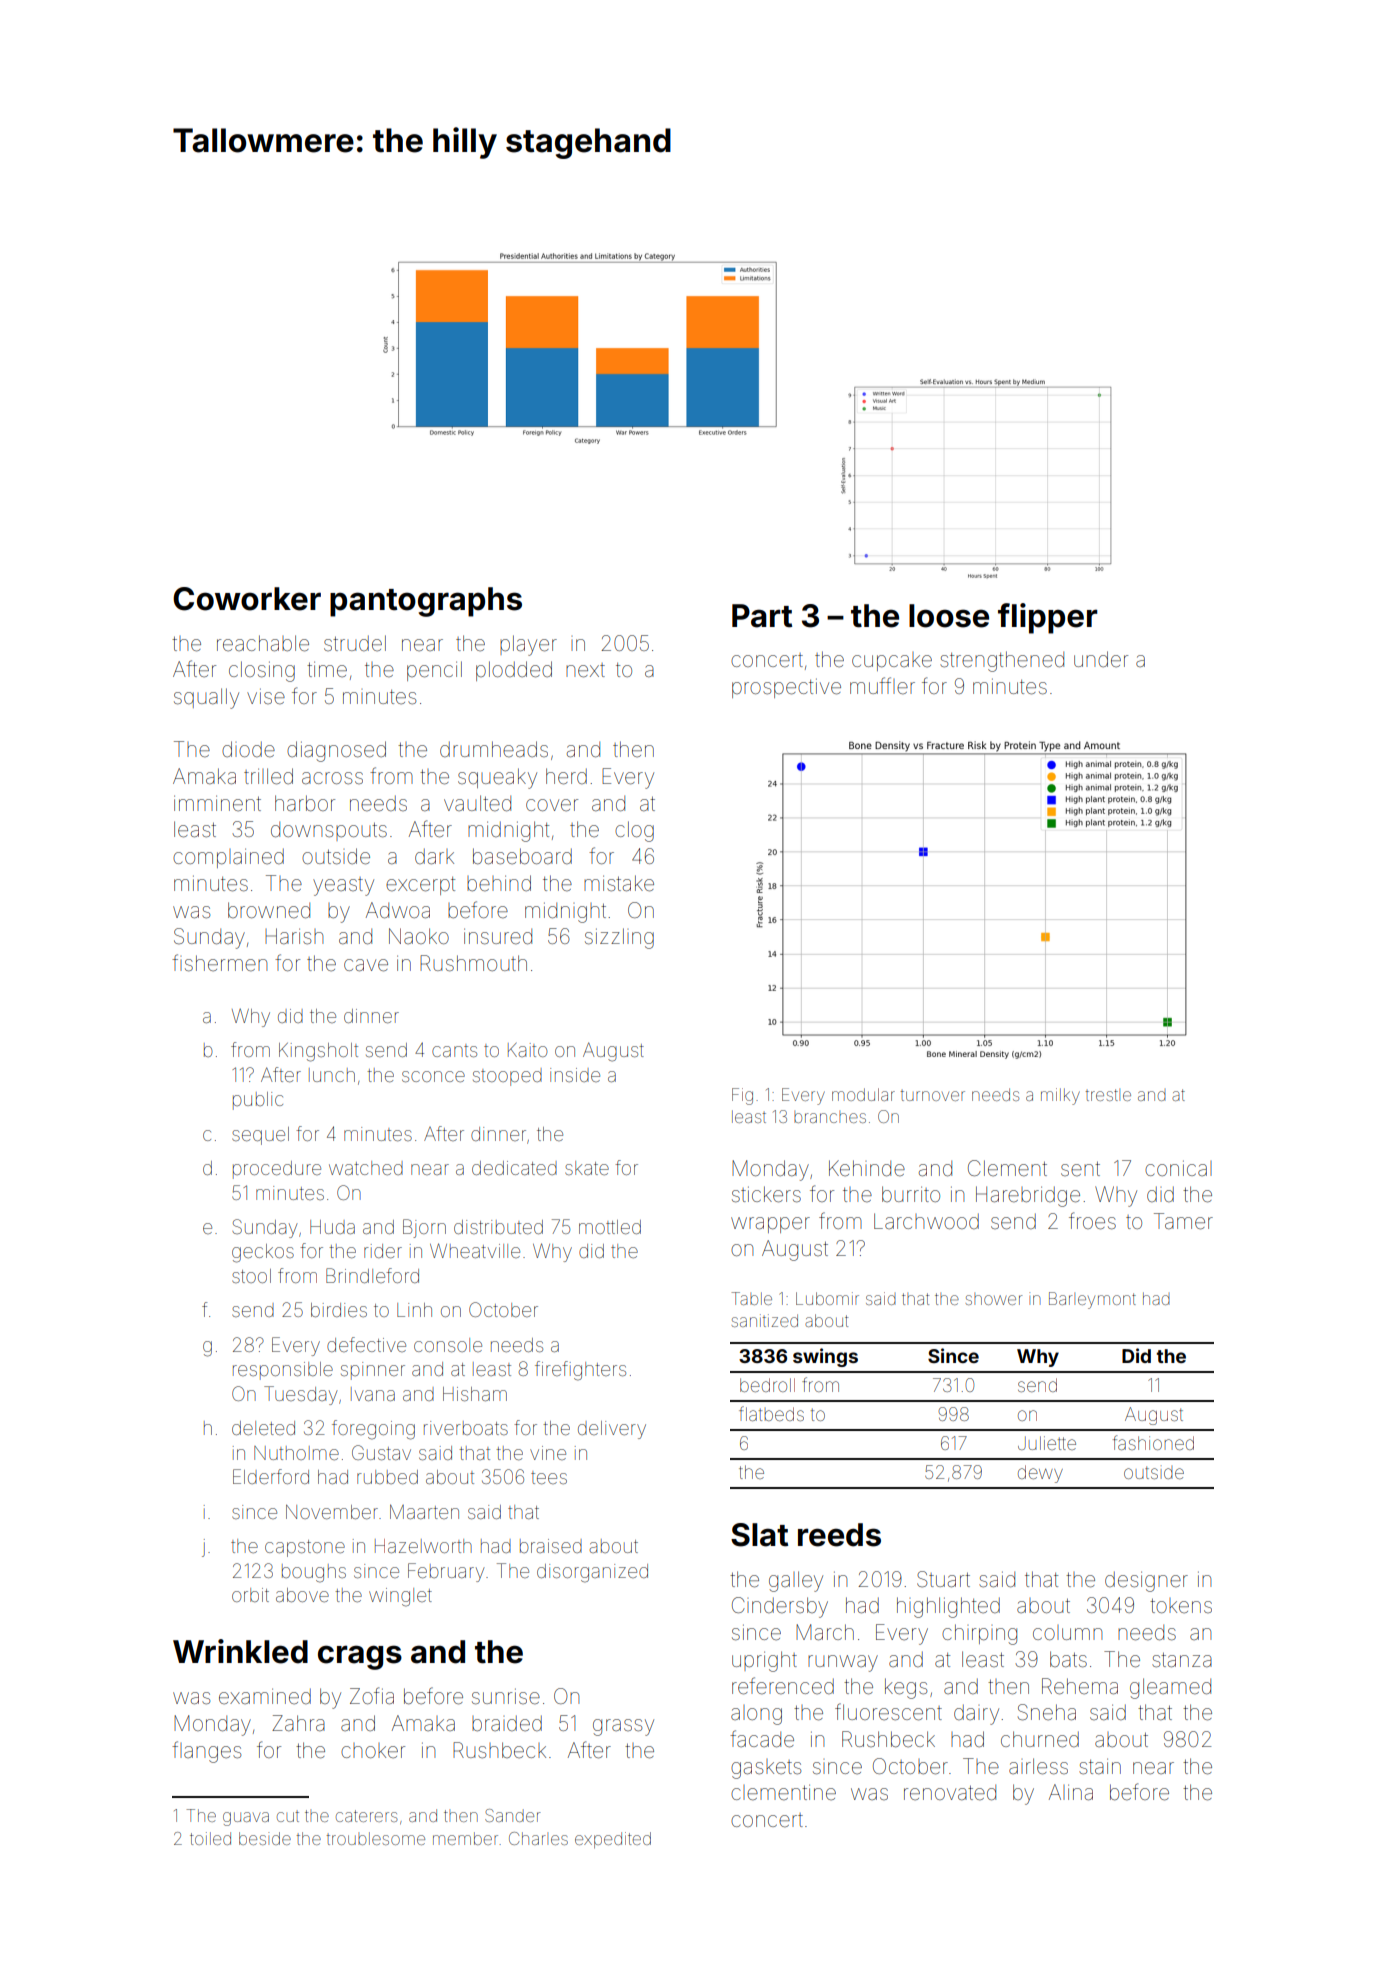  I want to click on trilled, so click(268, 776).
